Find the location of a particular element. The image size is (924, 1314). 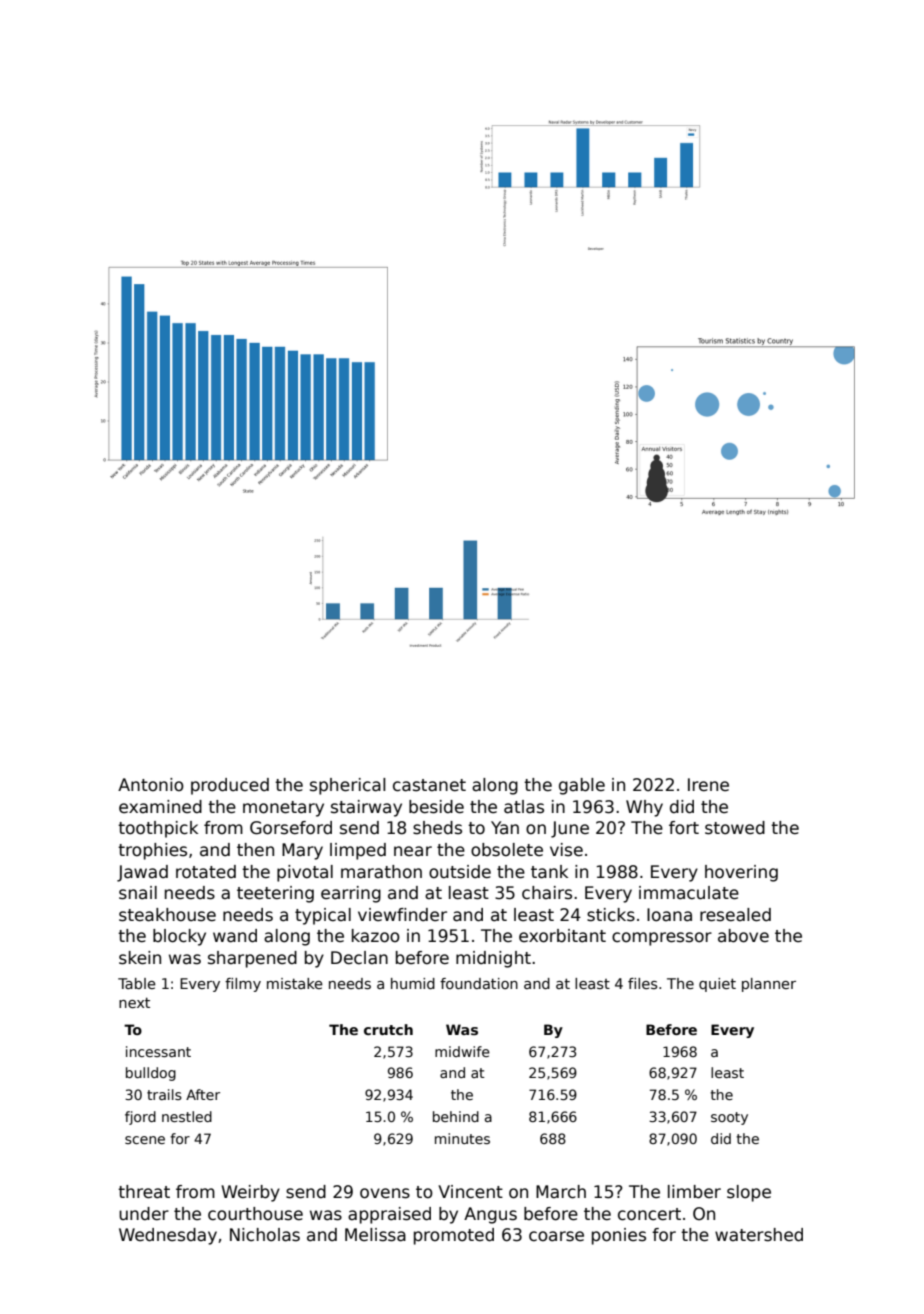

sooty is located at coordinates (729, 1118).
